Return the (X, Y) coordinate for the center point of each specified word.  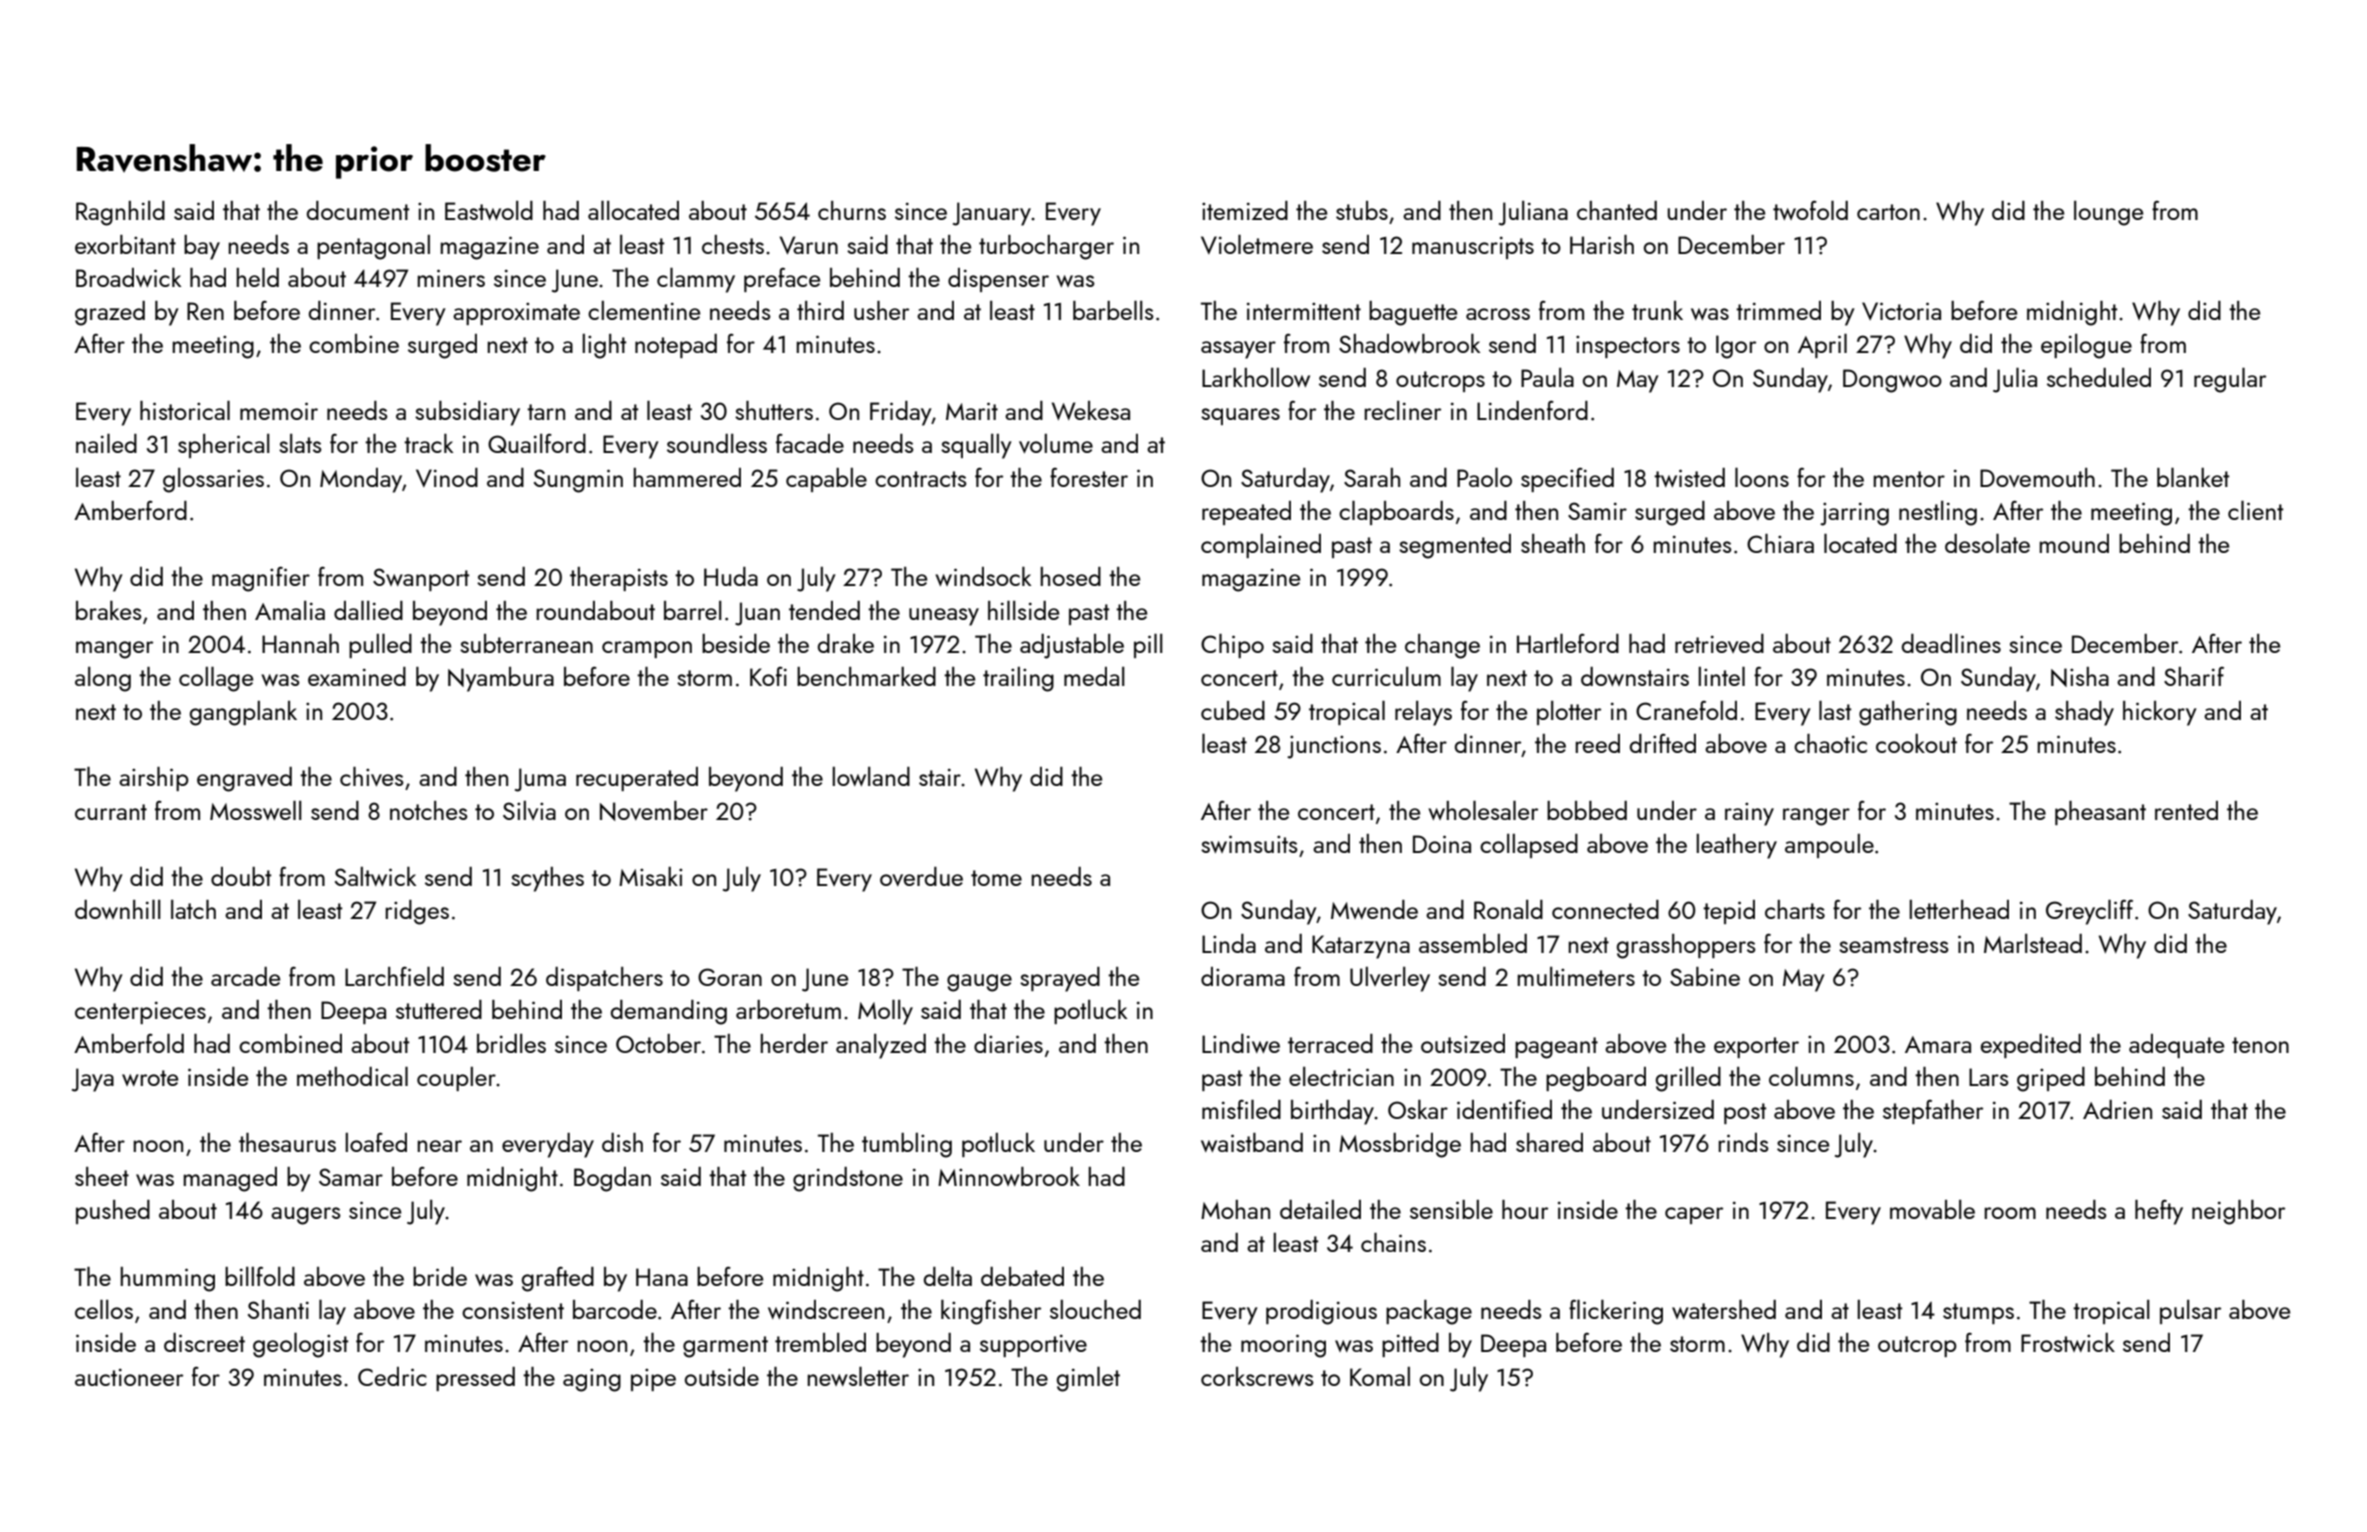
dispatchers (604, 979)
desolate (1987, 543)
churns (852, 210)
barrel (693, 610)
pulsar (2190, 1312)
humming (167, 1279)
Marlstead (2033, 943)
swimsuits (1249, 844)
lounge (2108, 213)
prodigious (1321, 1312)
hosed (1070, 576)
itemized (1245, 210)
